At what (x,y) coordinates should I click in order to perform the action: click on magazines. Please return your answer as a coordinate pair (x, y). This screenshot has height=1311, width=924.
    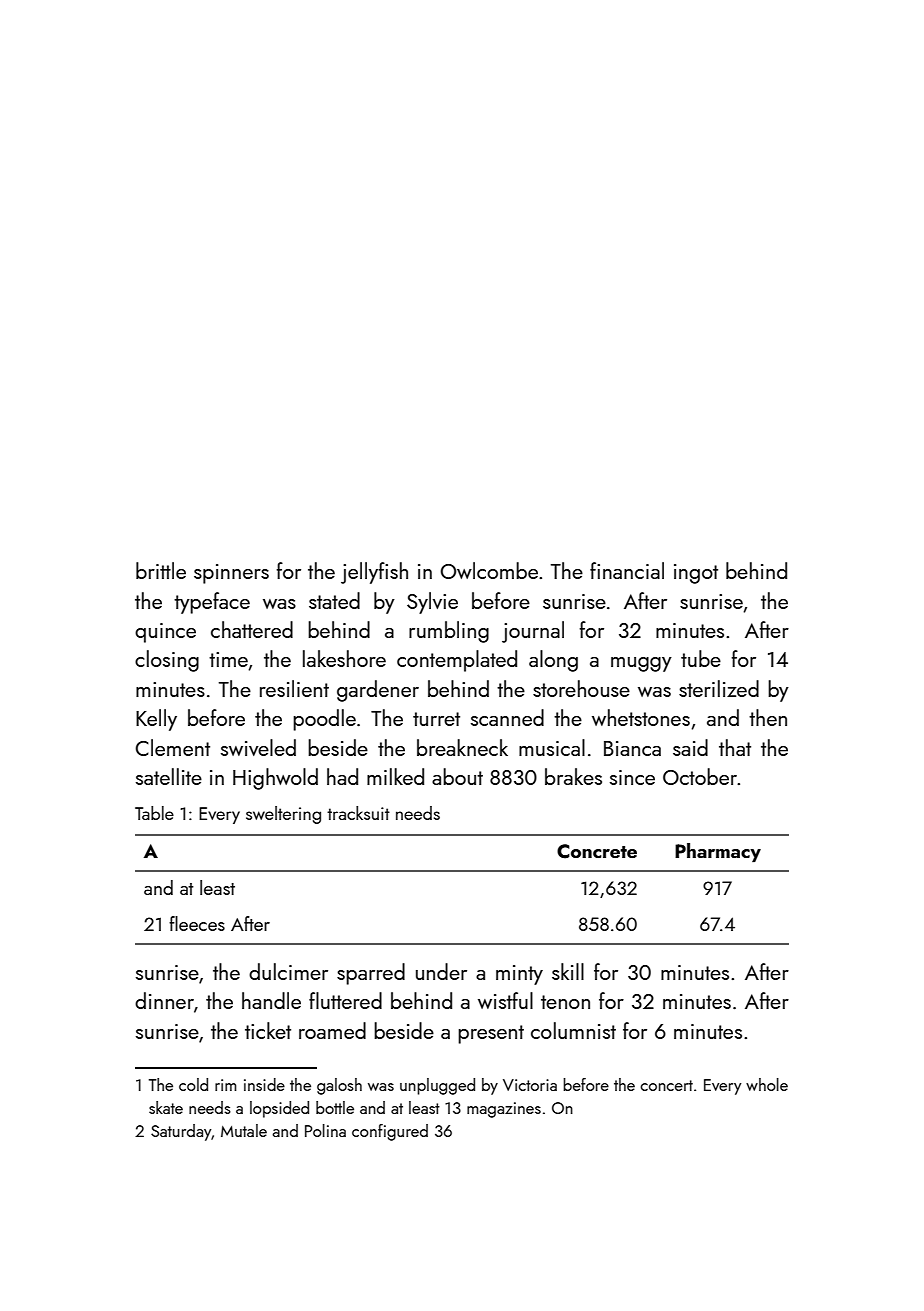
    Looking at the image, I should click on (504, 1110).
